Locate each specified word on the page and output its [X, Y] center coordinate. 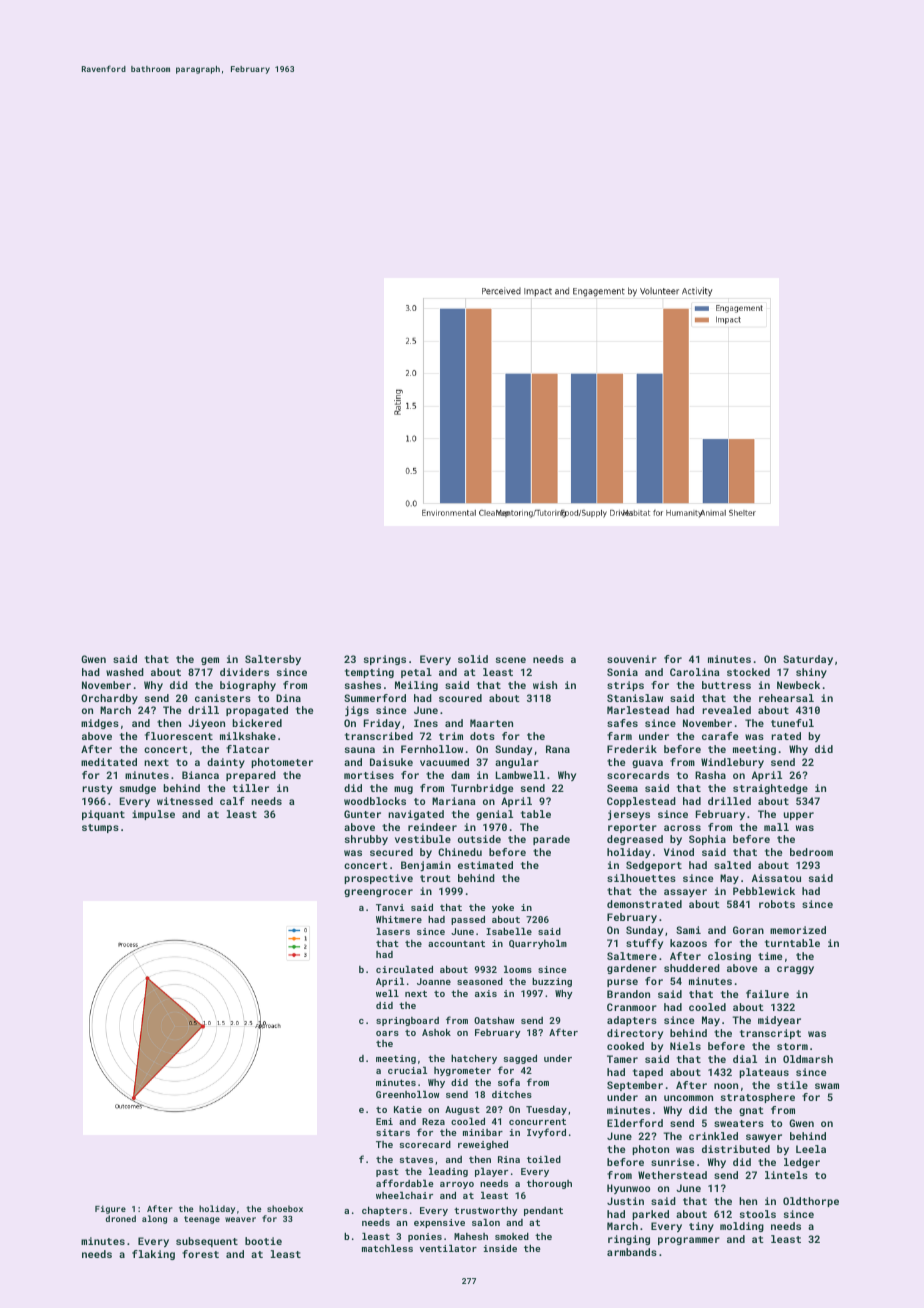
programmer [689, 1241]
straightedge [770, 789]
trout [435, 878]
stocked [748, 672]
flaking [153, 1255]
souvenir [632, 659]
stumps [100, 828]
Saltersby [273, 660]
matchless [387, 1248]
